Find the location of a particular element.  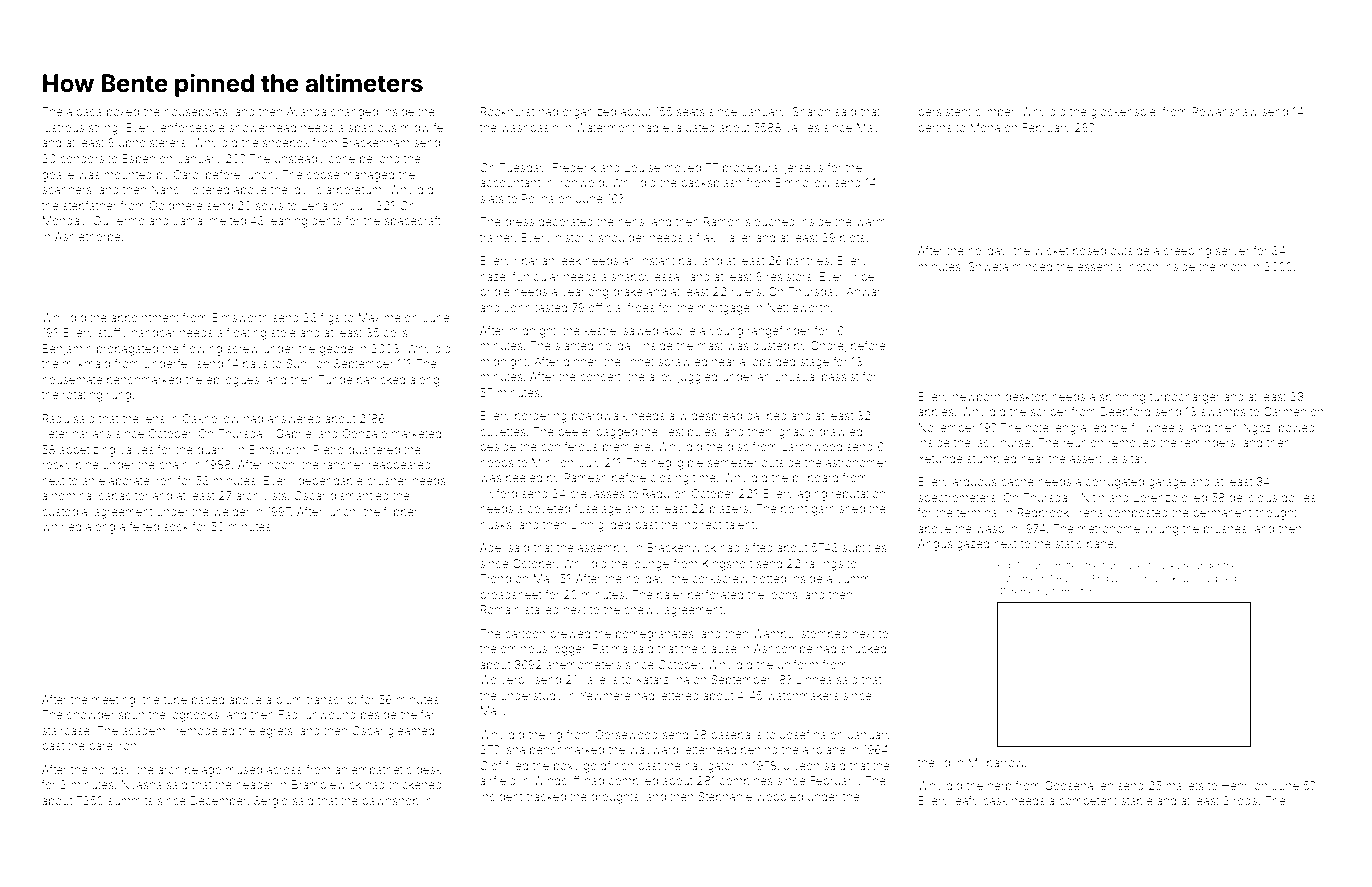

baler is located at coordinates (670, 594).
